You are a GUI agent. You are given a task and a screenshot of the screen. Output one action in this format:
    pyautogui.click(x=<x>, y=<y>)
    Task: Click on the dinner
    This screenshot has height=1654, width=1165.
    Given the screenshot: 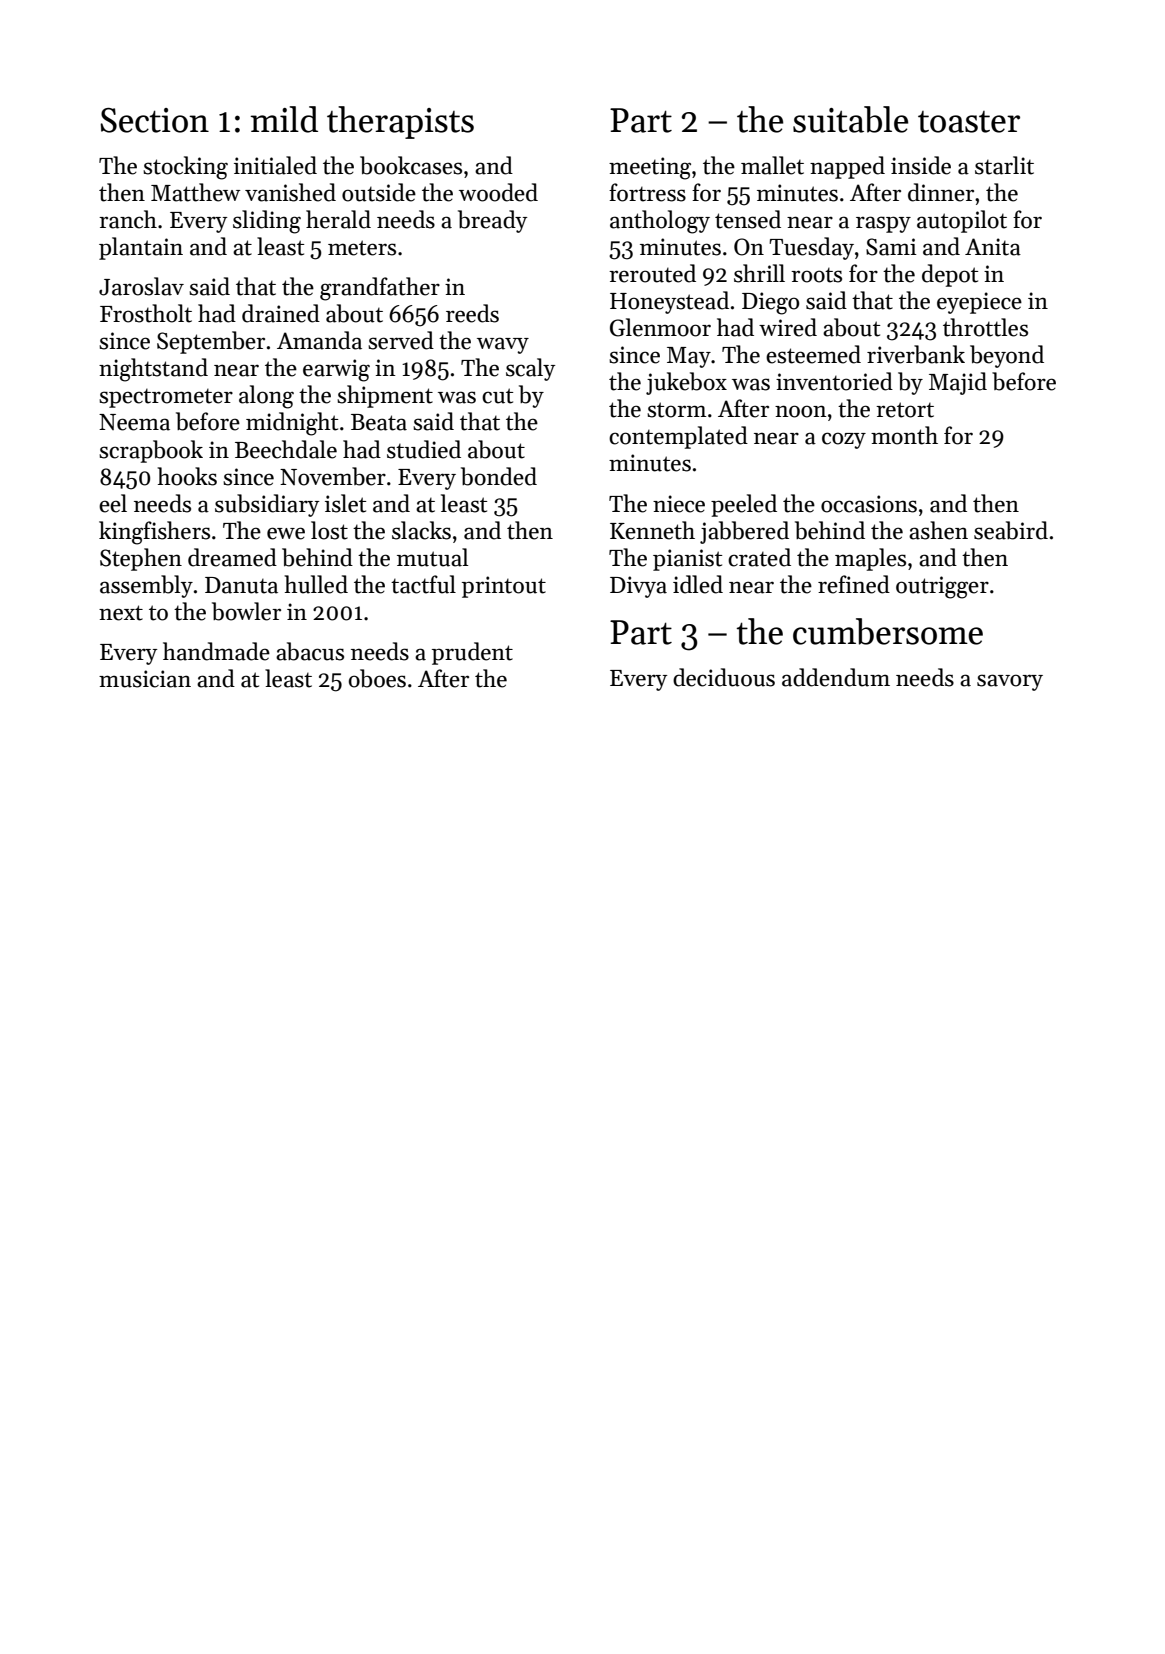 What is the action you would take?
    pyautogui.click(x=941, y=192)
